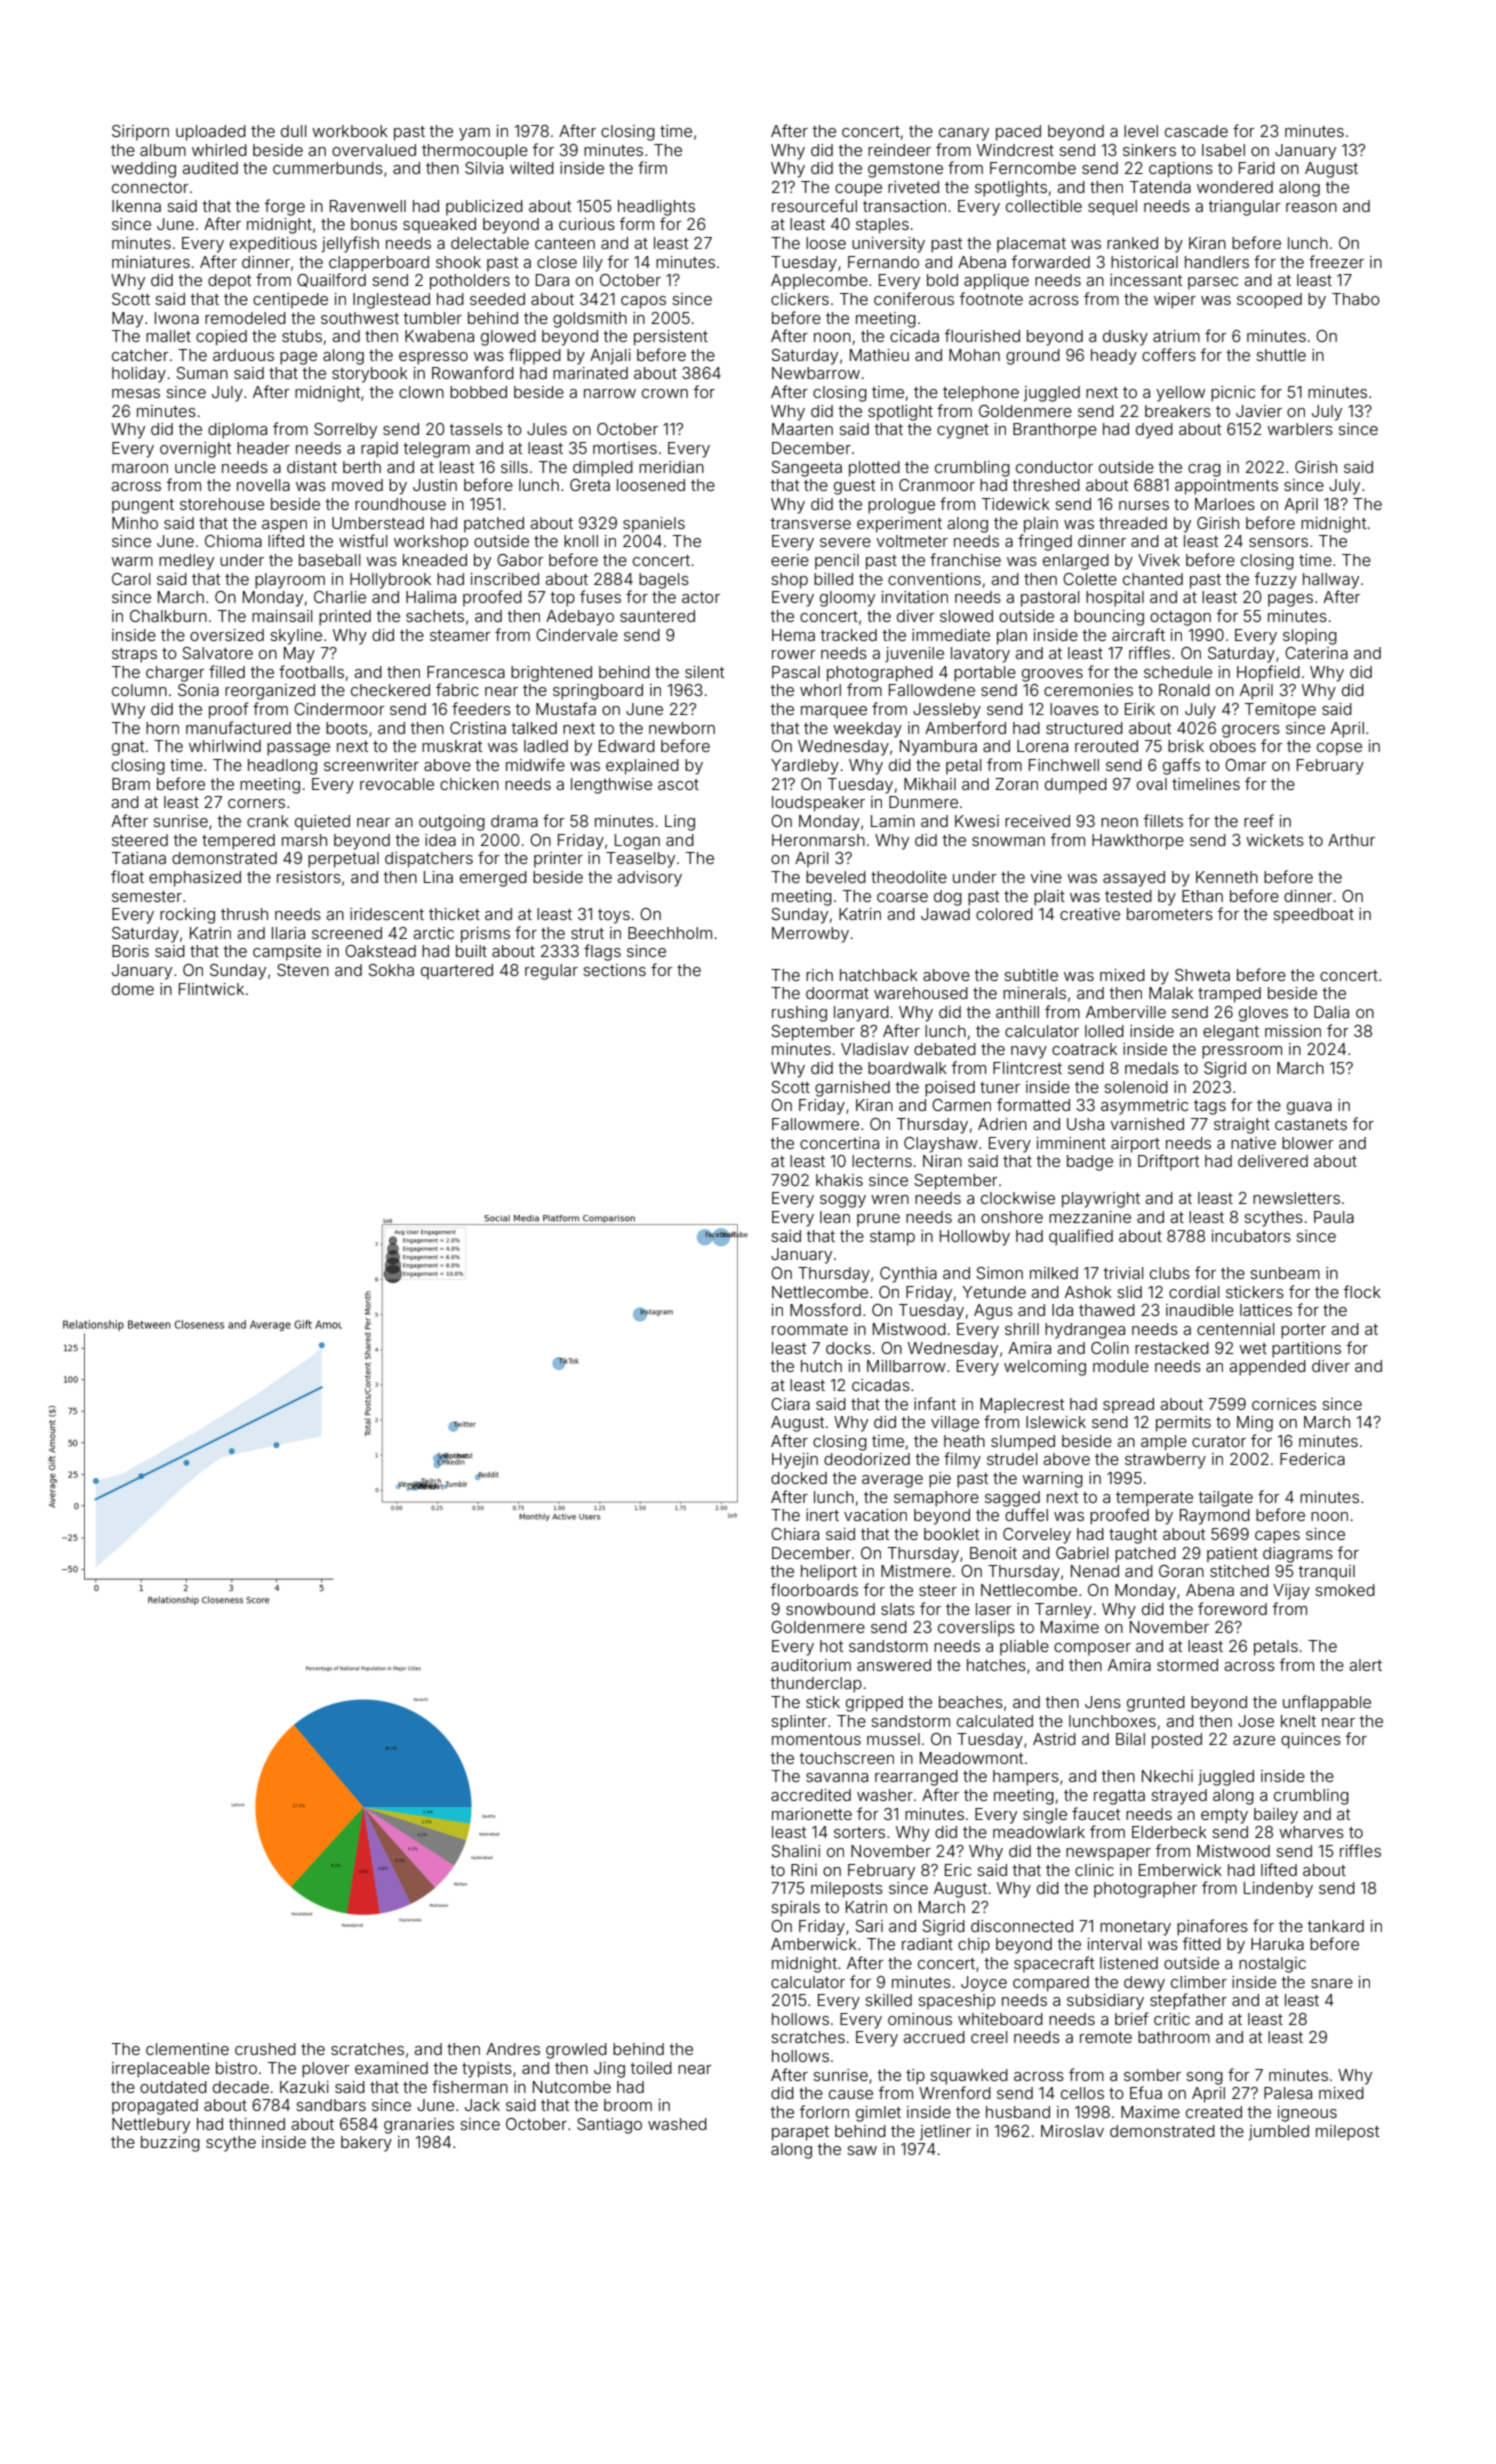  Describe the element at coordinates (170, 2144) in the screenshot. I see `buzzing` at that location.
